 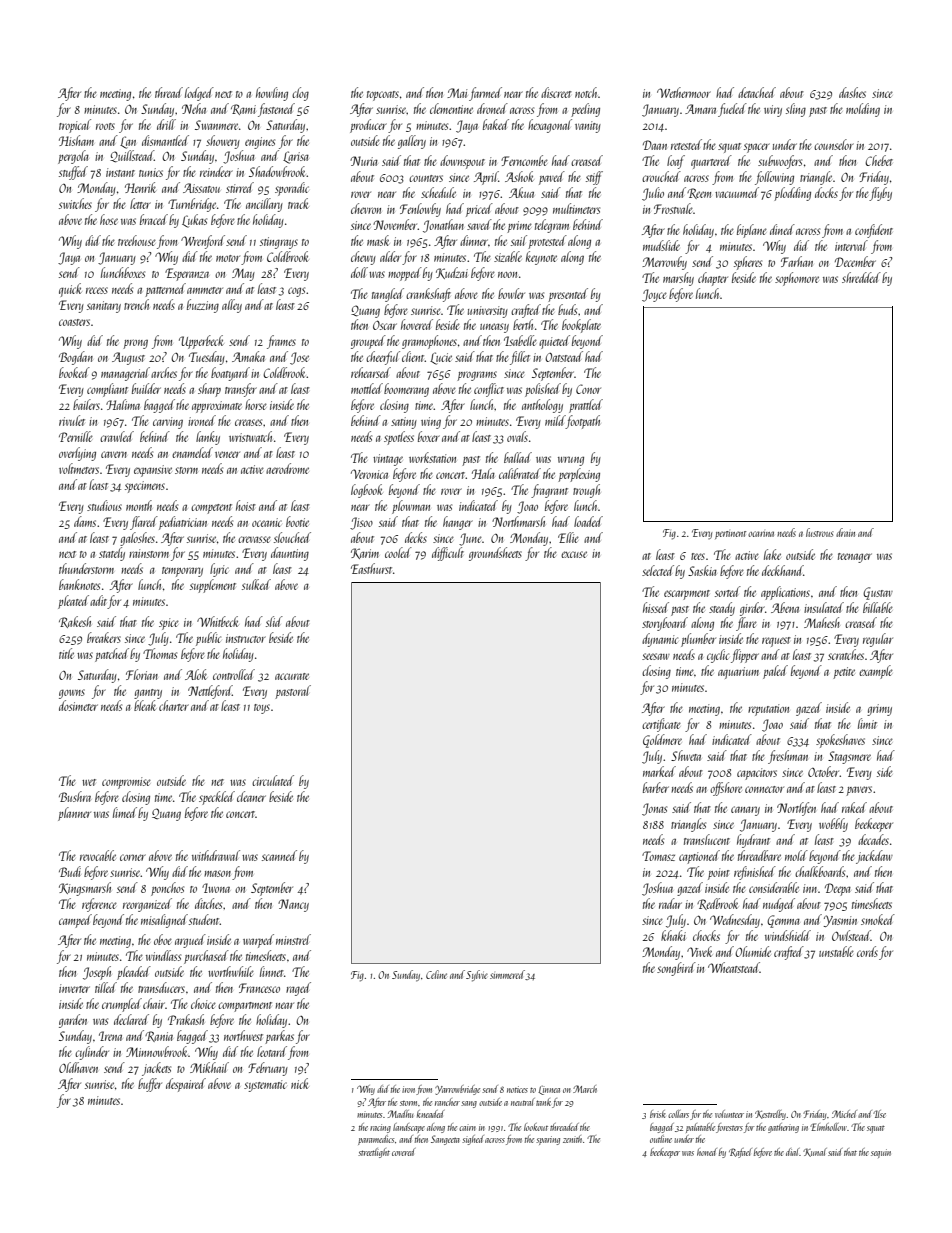 I want to click on covered, so click(x=403, y=1152).
